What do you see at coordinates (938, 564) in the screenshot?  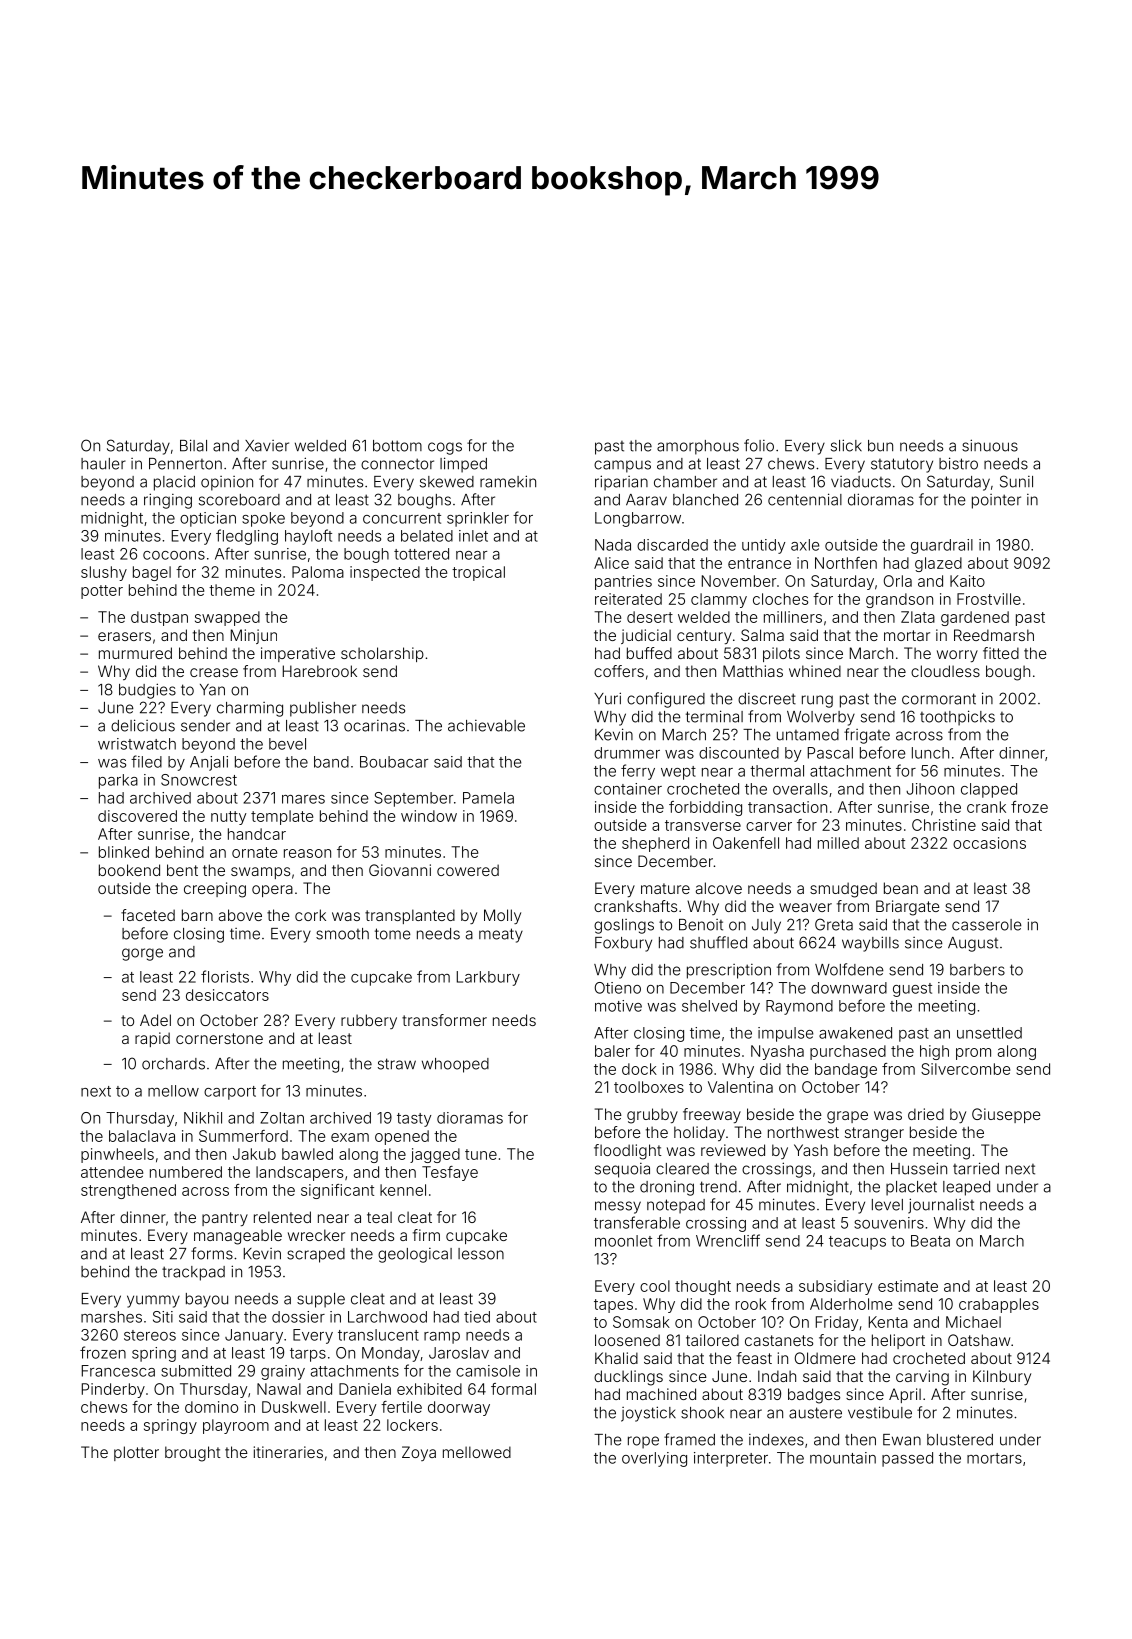 I see `glazed` at bounding box center [938, 564].
